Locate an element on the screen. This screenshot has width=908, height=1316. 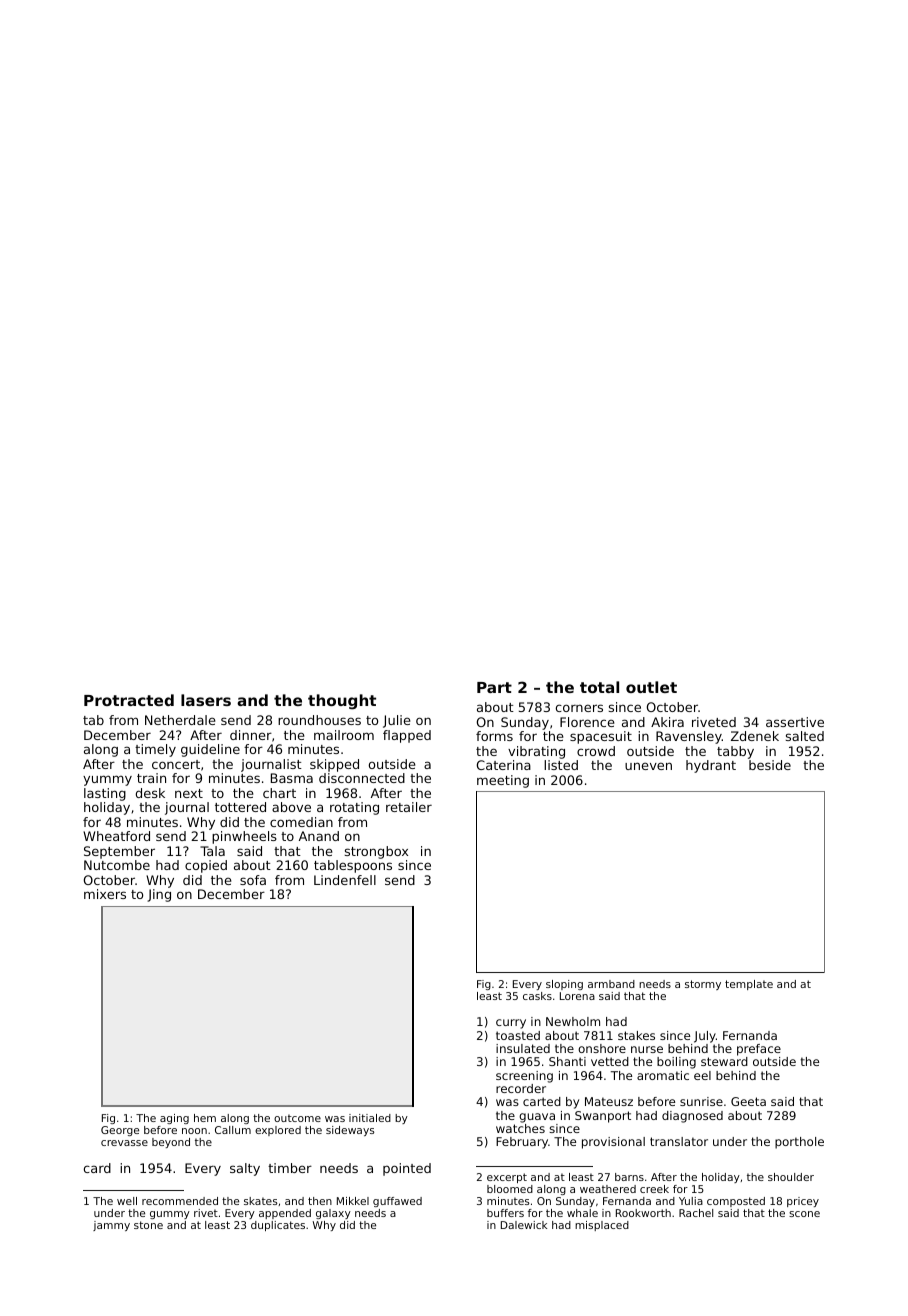
noon is located at coordinates (194, 1131).
